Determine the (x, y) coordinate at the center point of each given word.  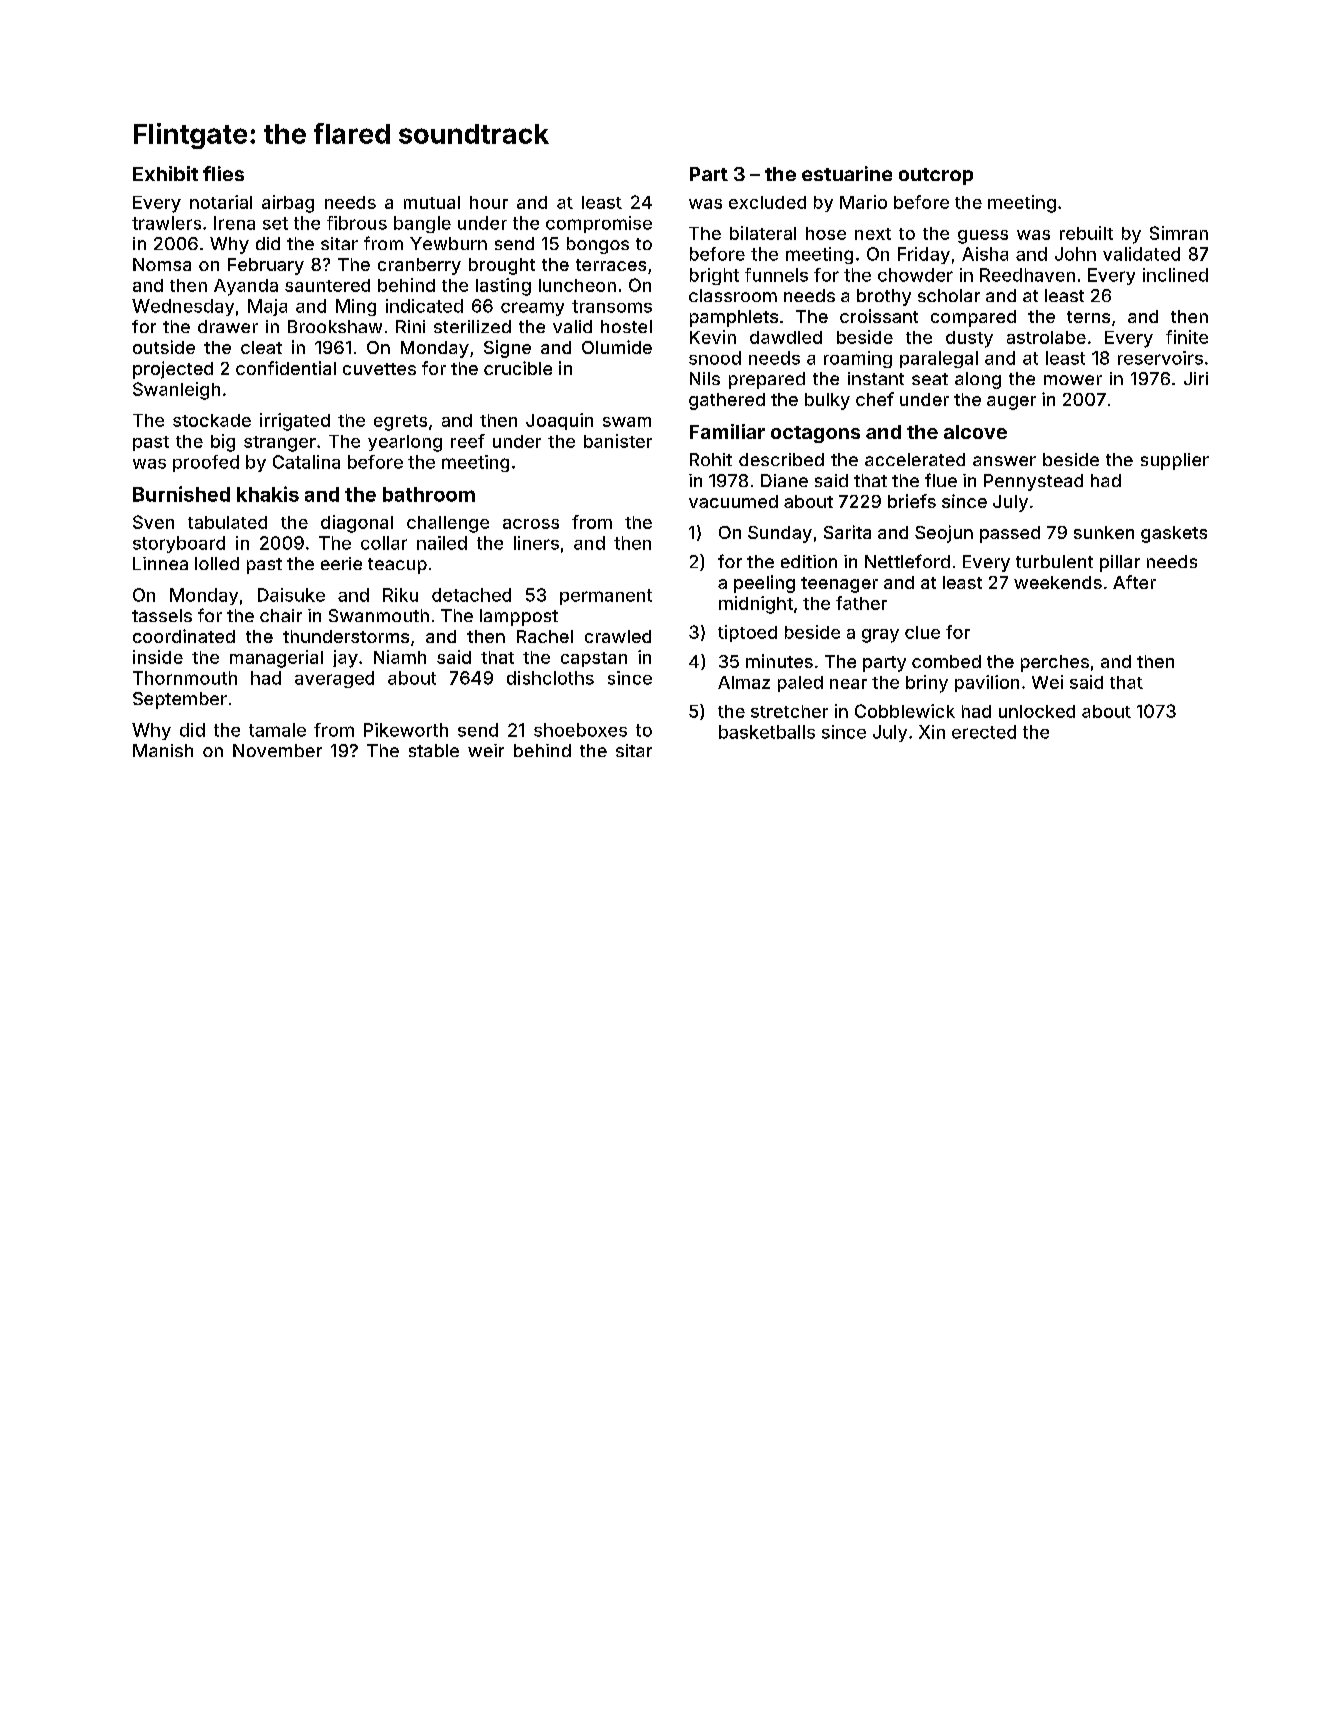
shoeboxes (580, 730)
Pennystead (1033, 482)
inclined (1175, 275)
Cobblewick (905, 711)
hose (826, 233)
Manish (163, 750)
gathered (727, 401)
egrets (400, 423)
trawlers (166, 223)
